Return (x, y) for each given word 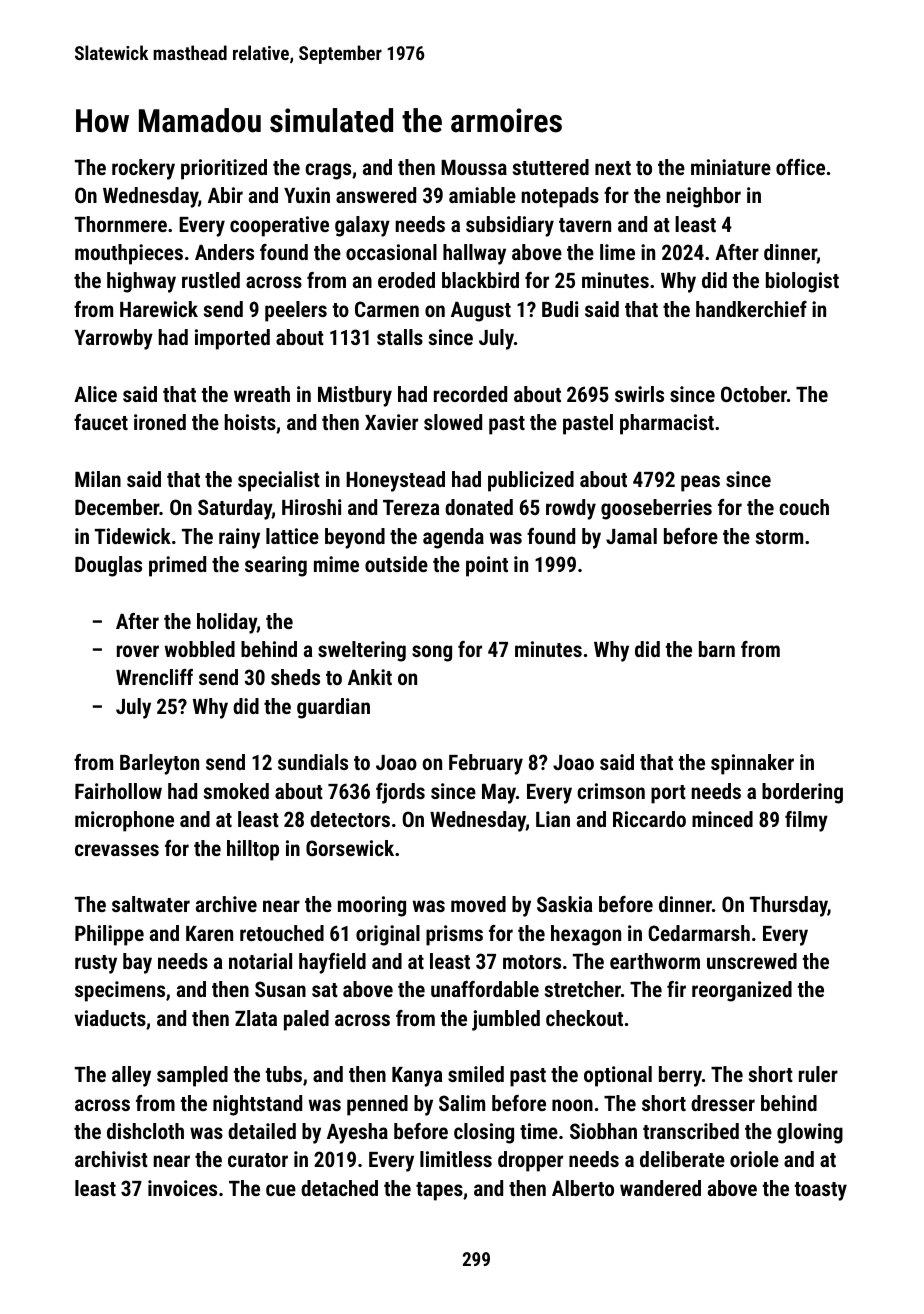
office (800, 167)
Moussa (474, 167)
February (486, 764)
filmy (806, 821)
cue (281, 1190)
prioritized (224, 169)
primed (177, 566)
